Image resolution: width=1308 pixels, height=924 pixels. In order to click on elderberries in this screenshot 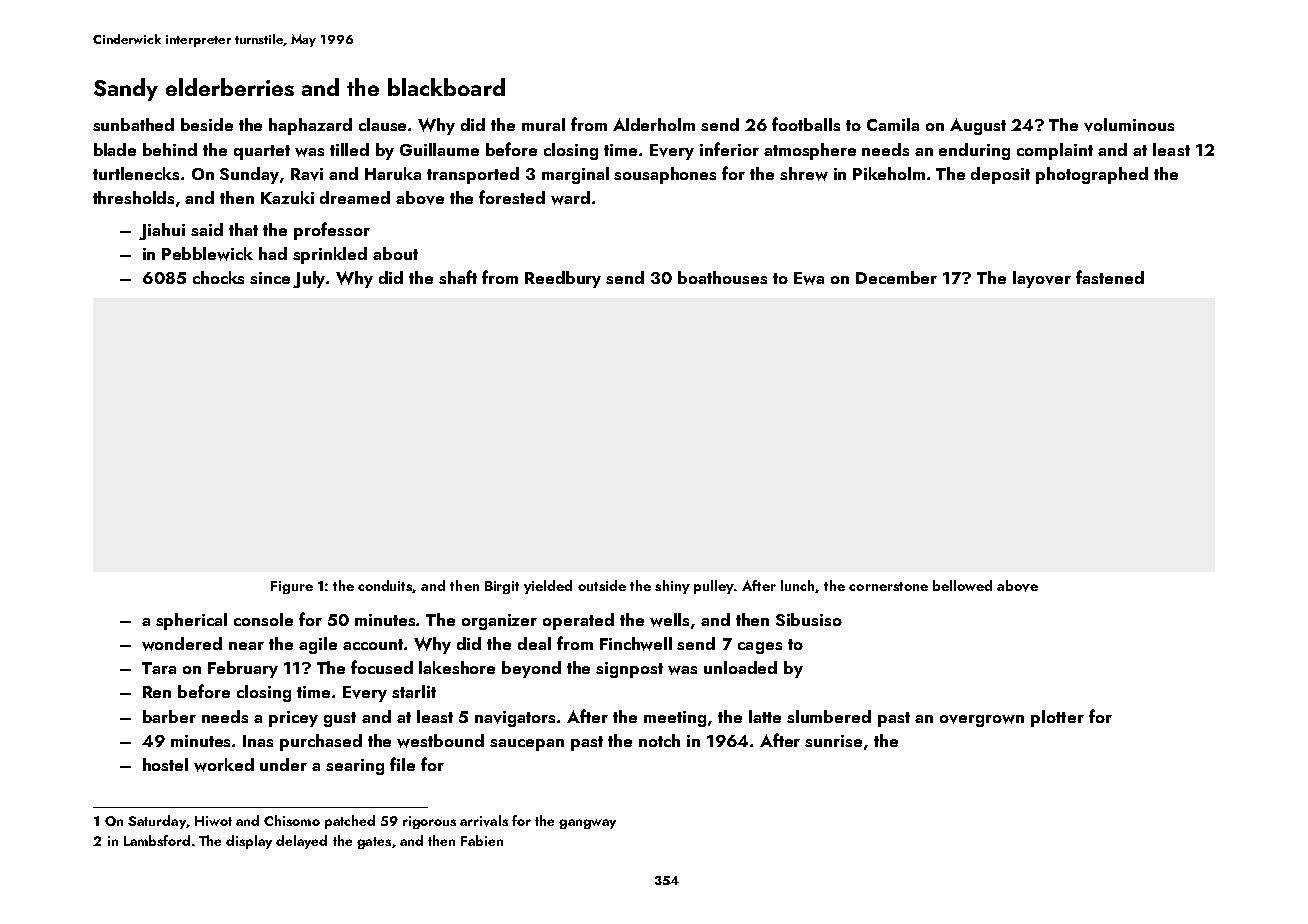, I will do `click(230, 87)`.
